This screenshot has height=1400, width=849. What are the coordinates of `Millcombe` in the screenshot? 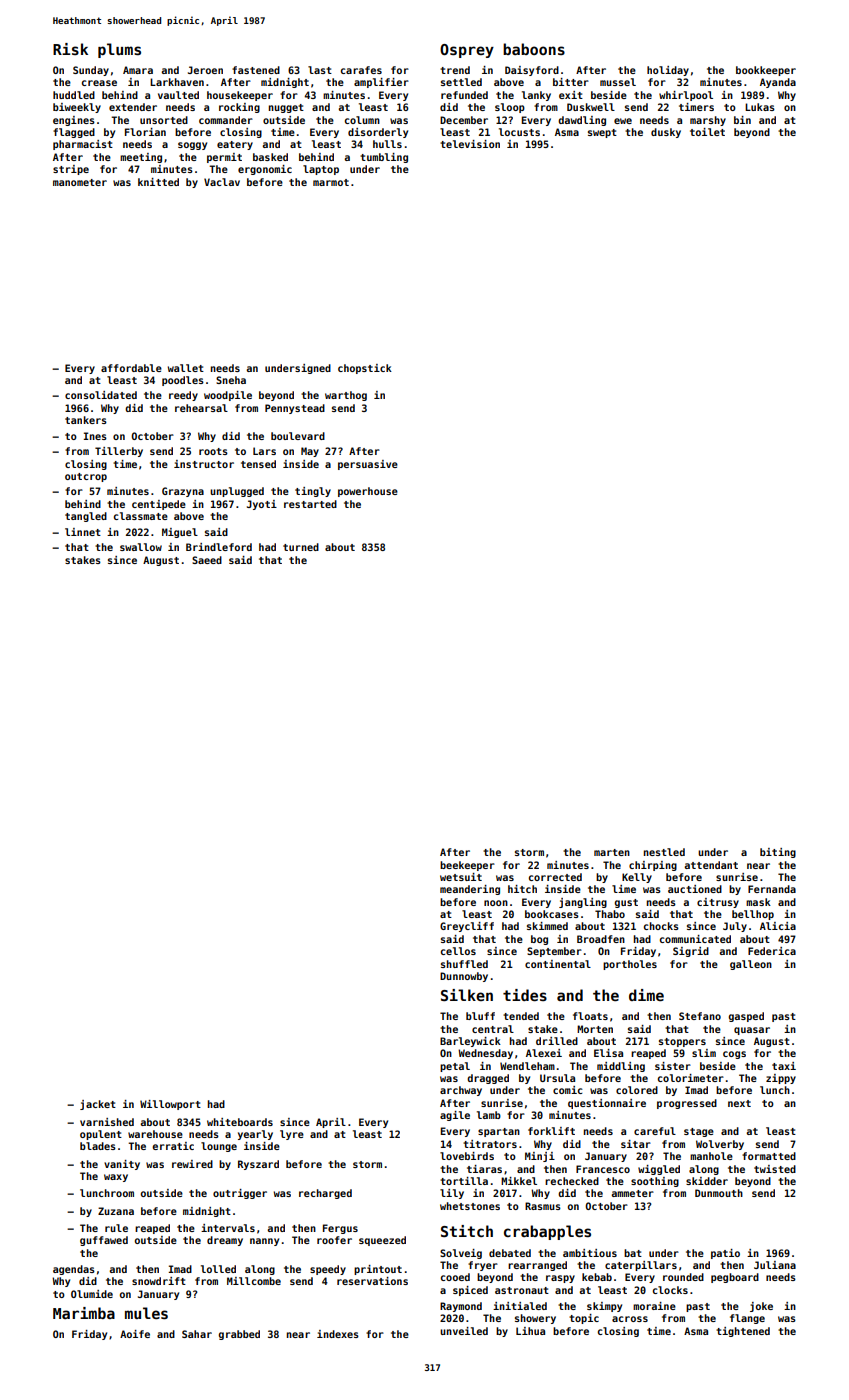 It's located at (254, 1281).
